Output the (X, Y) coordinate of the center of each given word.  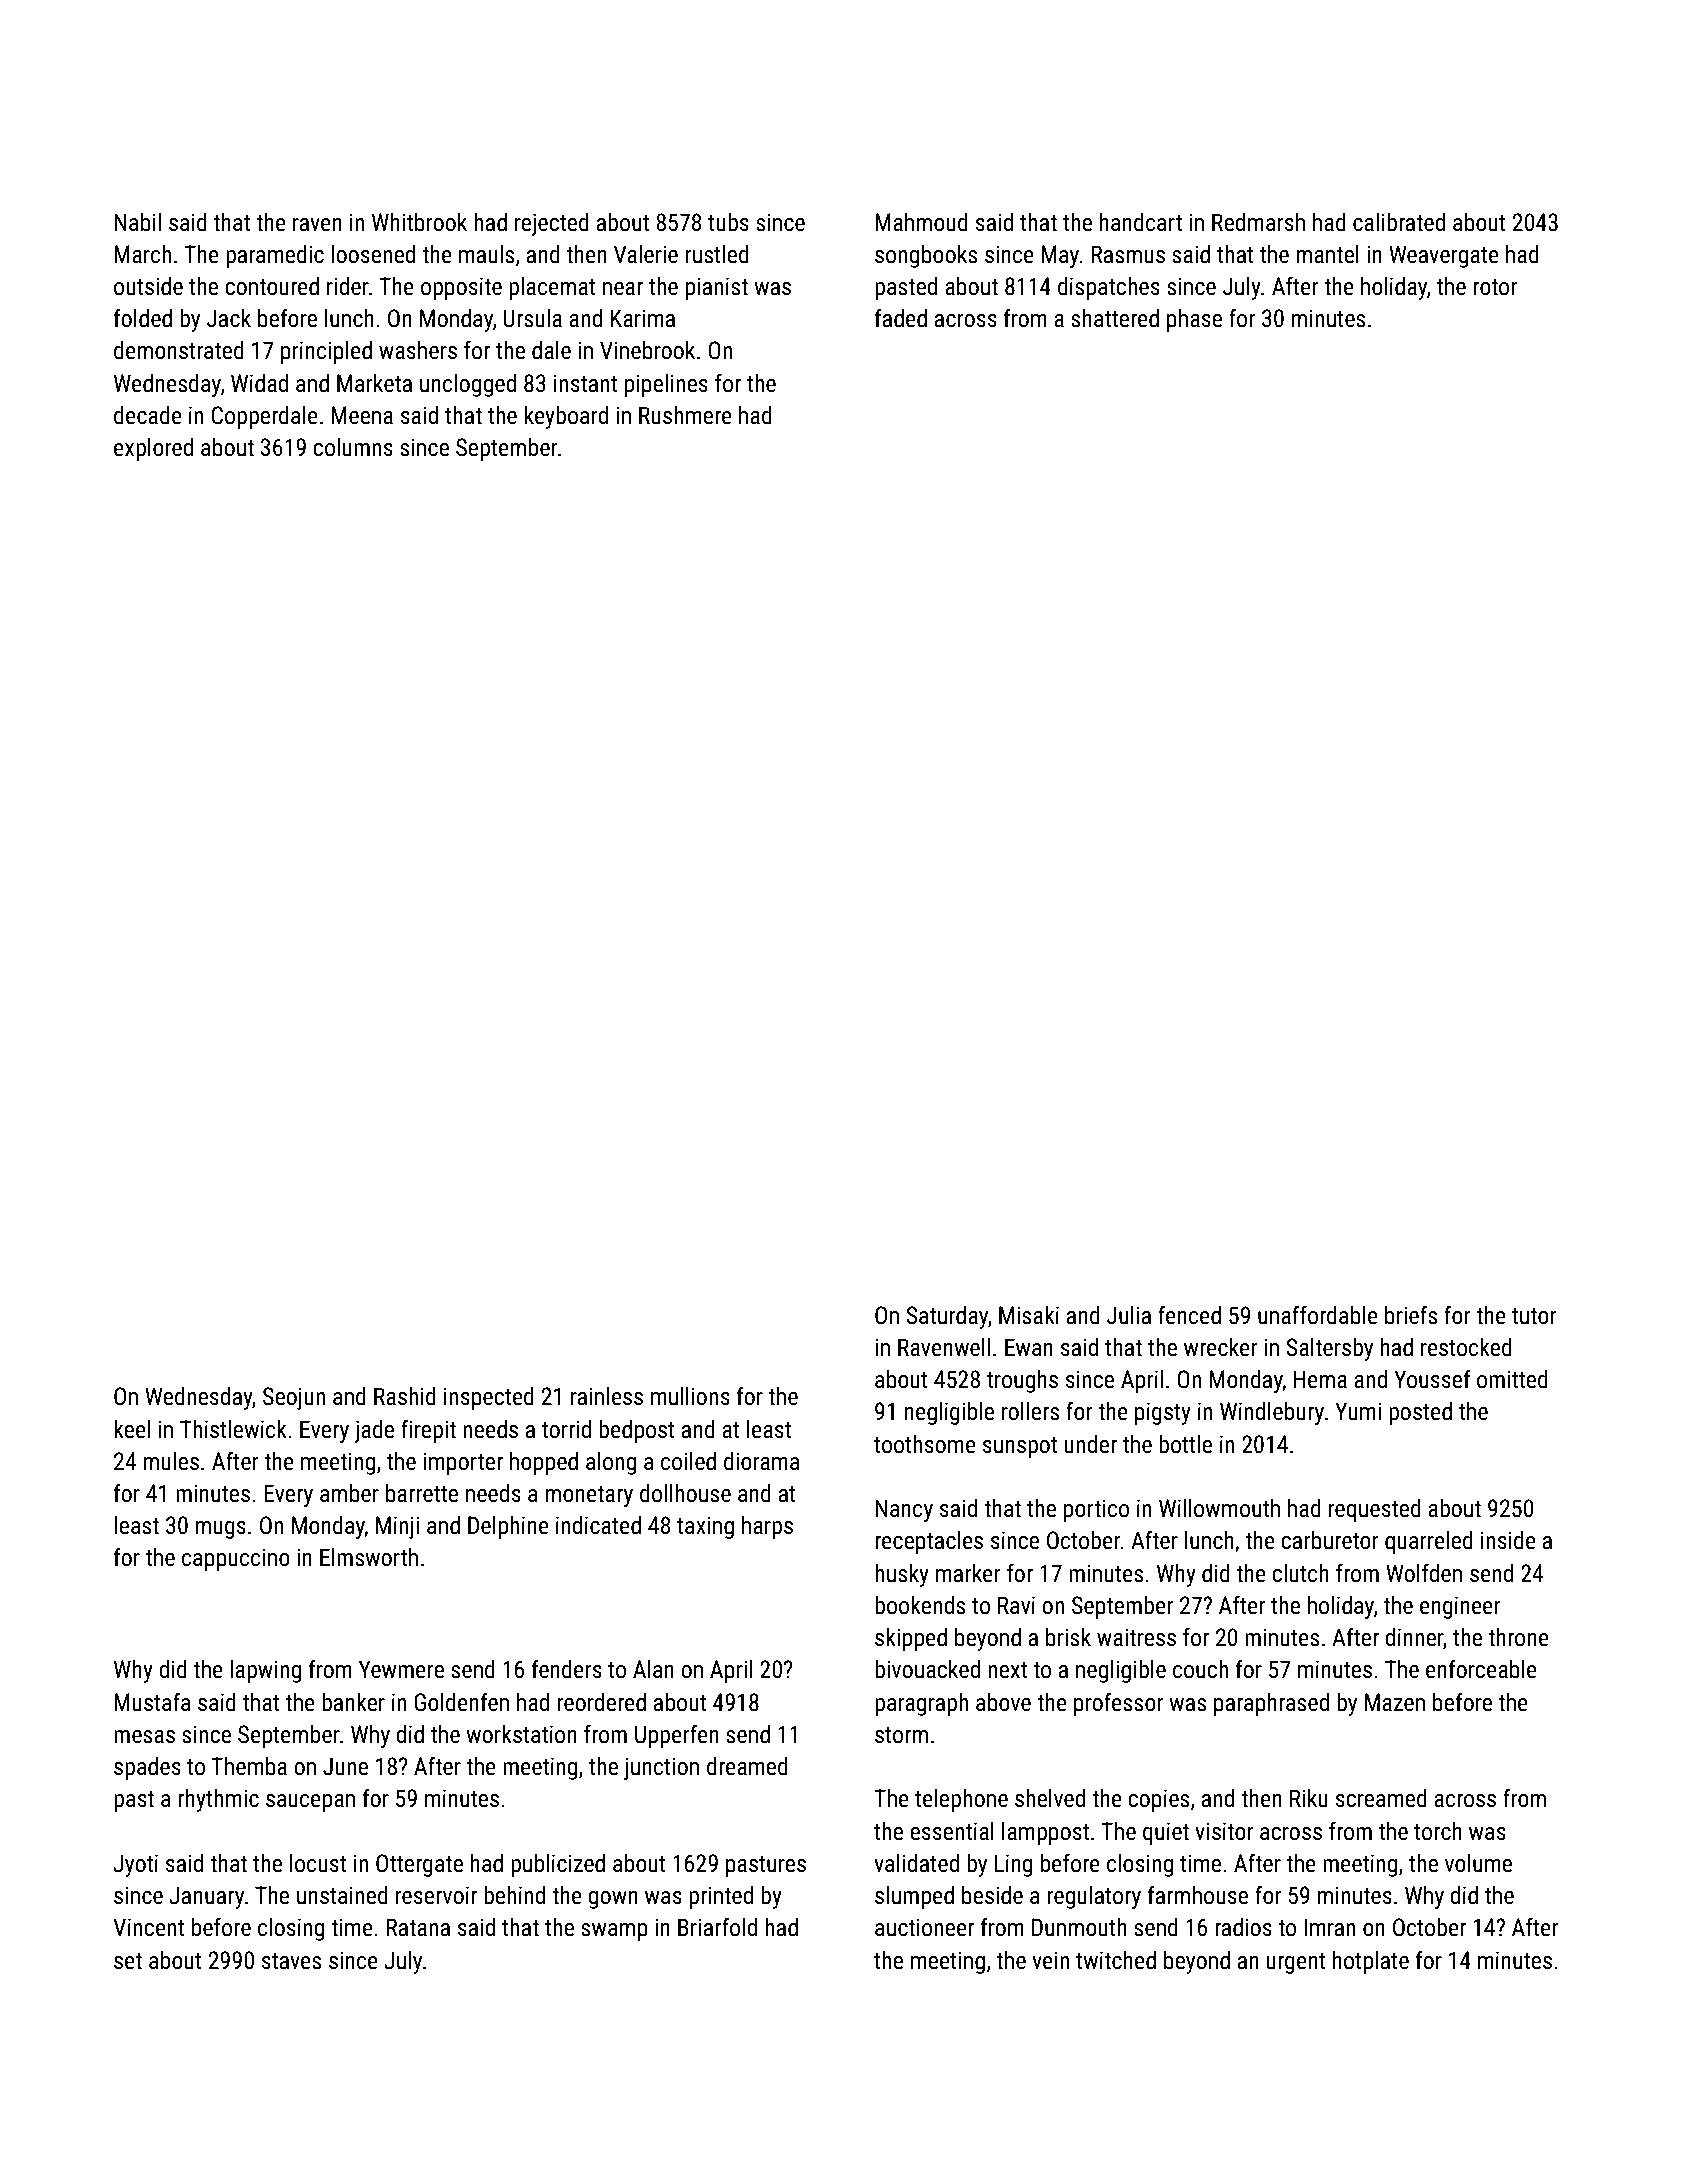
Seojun (294, 1398)
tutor (1534, 1316)
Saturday (947, 1317)
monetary (589, 1496)
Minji (397, 1527)
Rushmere (685, 415)
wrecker (1220, 1347)
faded (901, 318)
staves (291, 1961)
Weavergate (1444, 256)
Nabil (137, 222)
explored (153, 449)
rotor (1495, 287)
